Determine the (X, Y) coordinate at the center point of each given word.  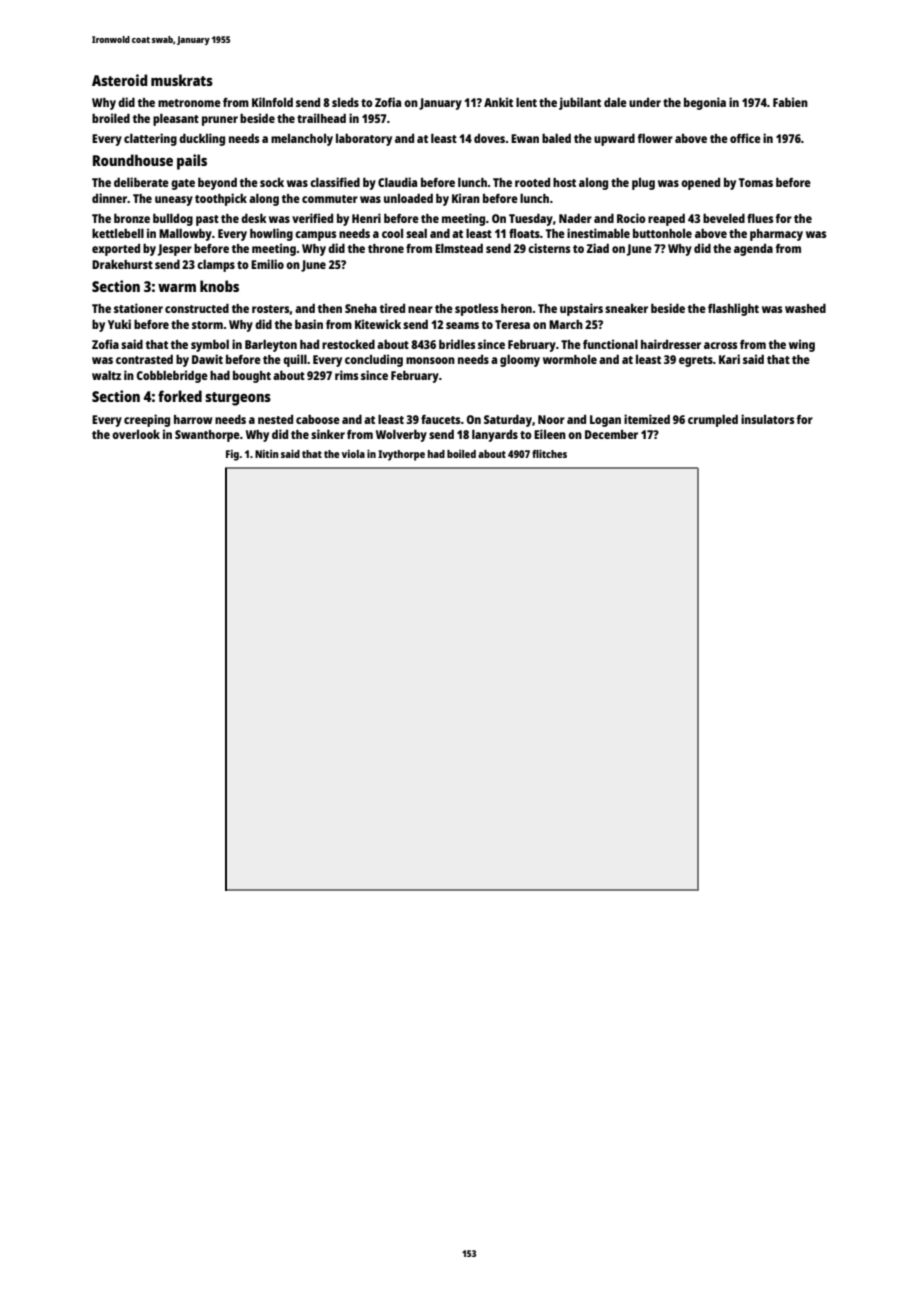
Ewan (525, 138)
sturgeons (238, 399)
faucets (441, 419)
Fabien (790, 102)
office (745, 138)
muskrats (182, 80)
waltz (106, 375)
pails (192, 162)
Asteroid (120, 80)
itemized (647, 419)
